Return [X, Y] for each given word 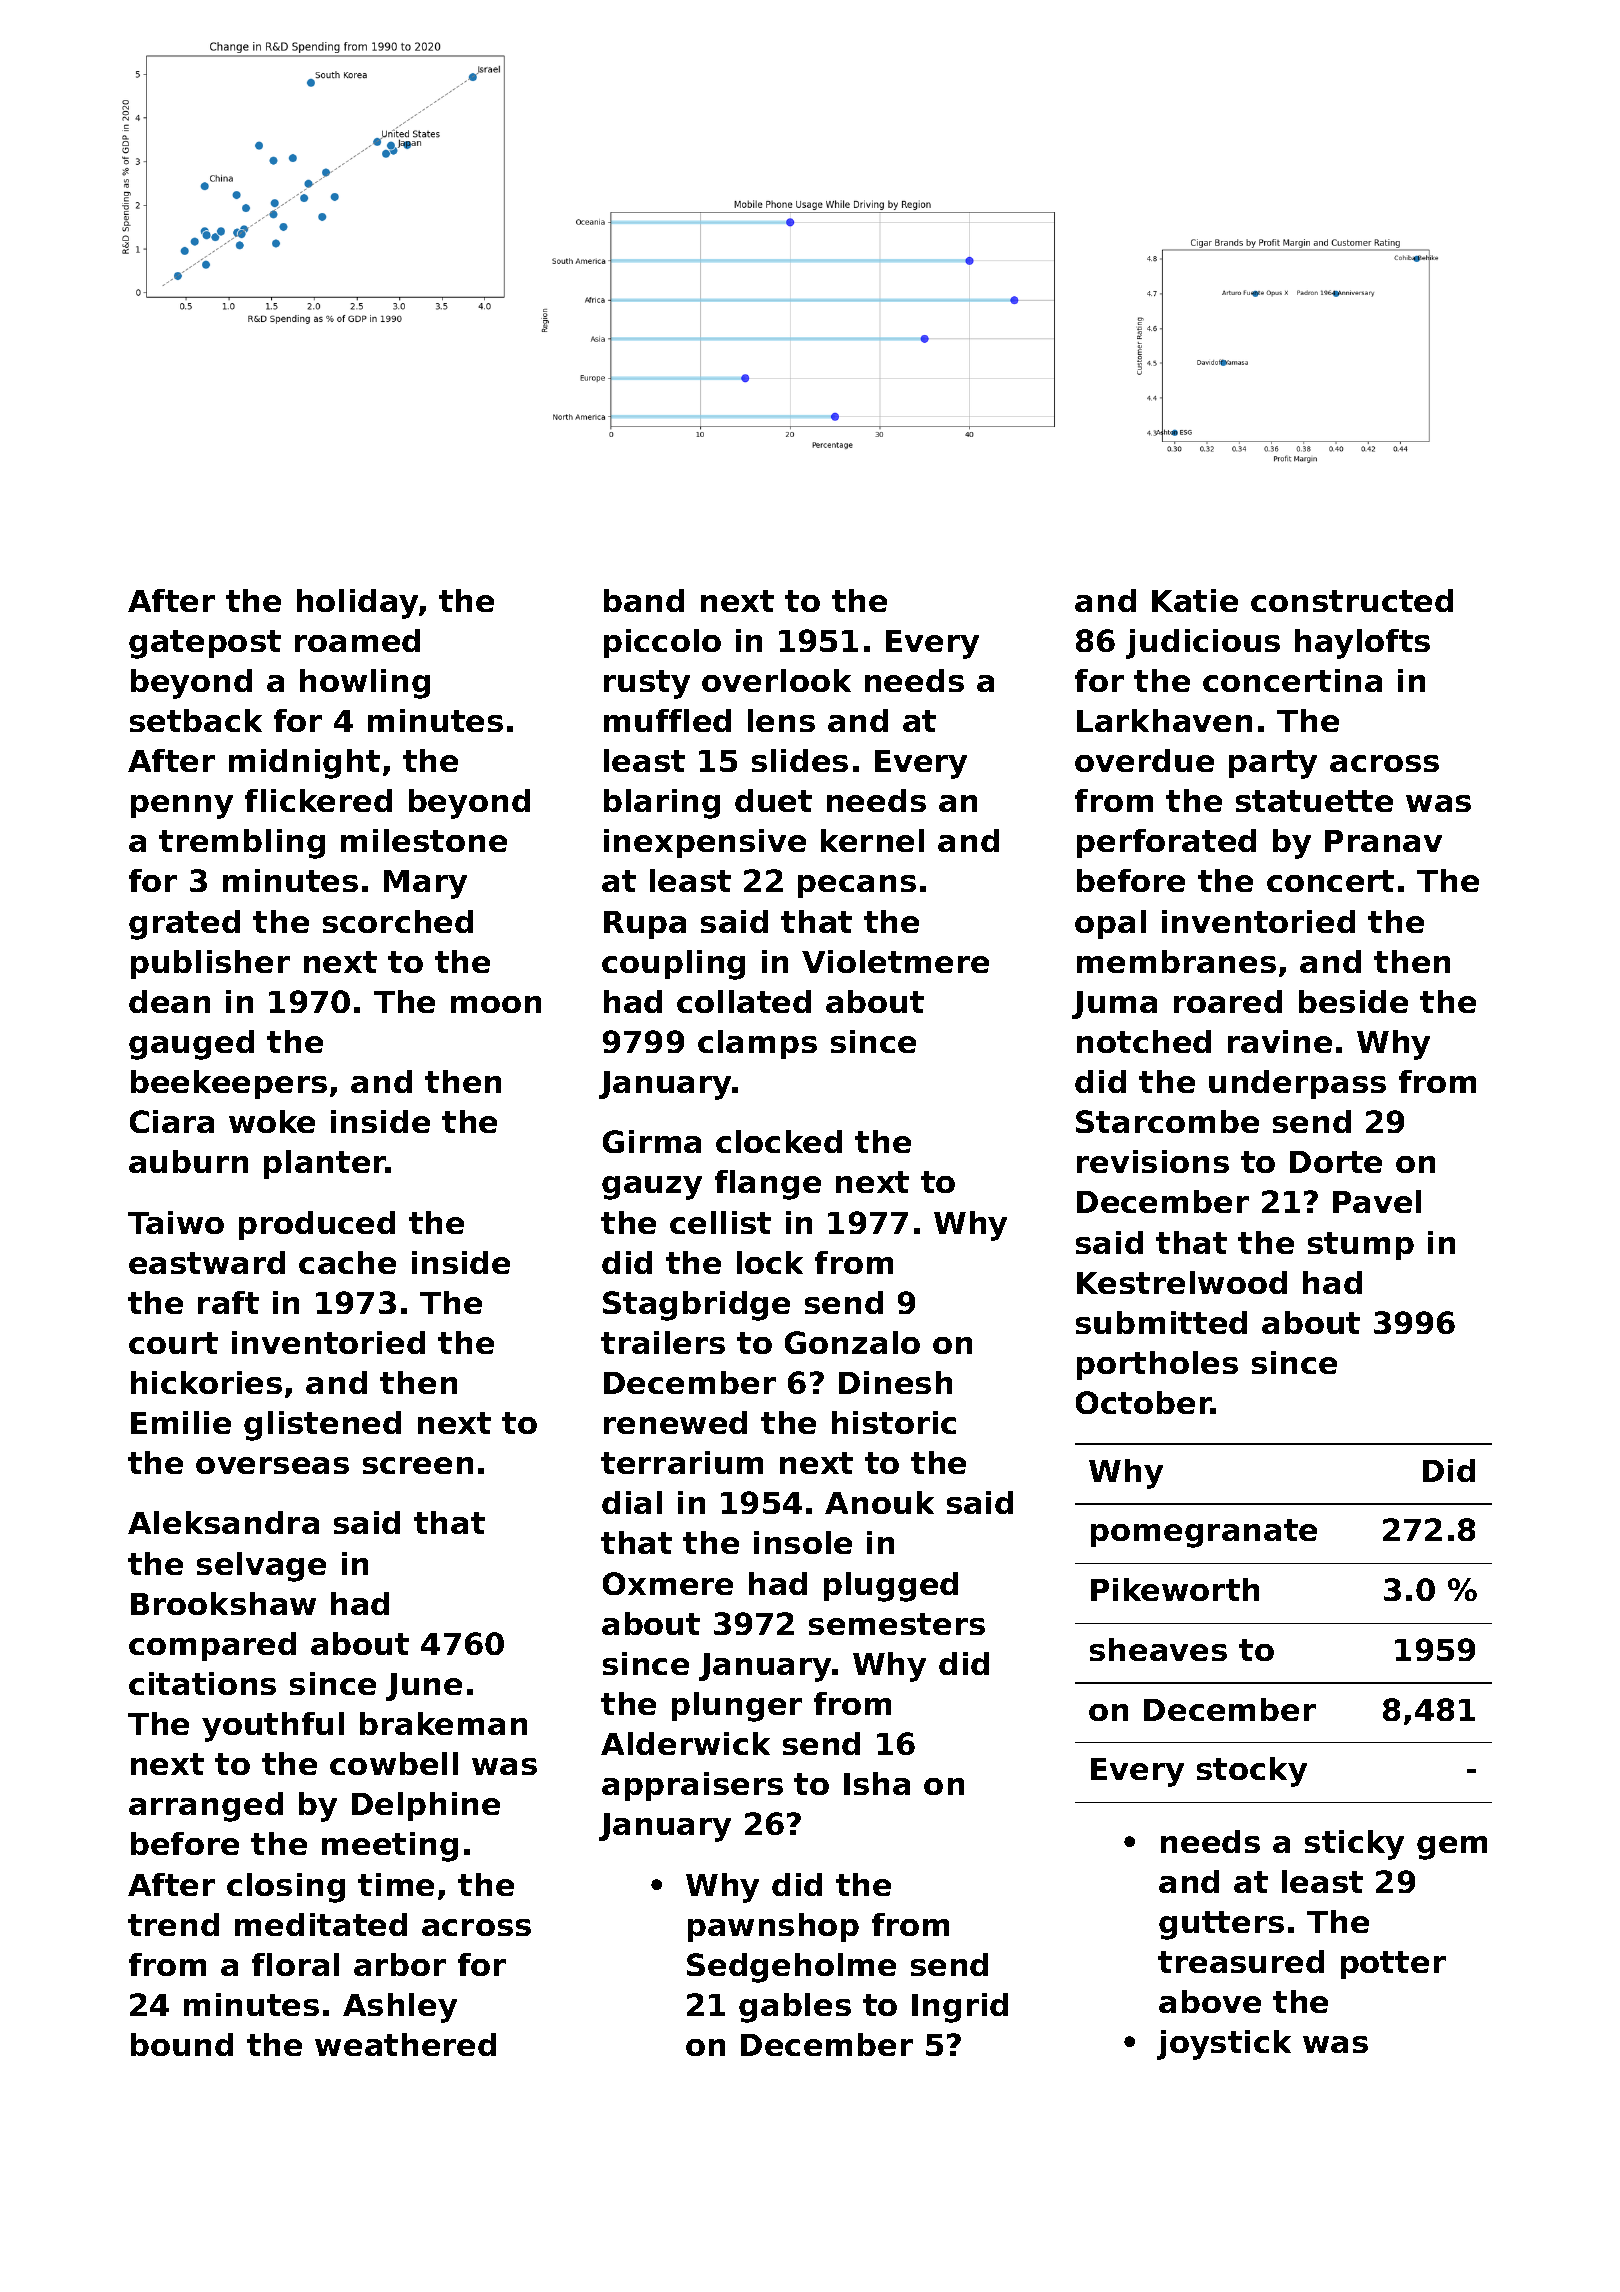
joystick [1224, 2045]
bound [182, 2044]
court [173, 1343]
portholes [1157, 1365]
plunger [737, 1707]
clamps [757, 1044]
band [644, 600]
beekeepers [229, 1084]
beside [1353, 1001]
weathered [405, 2044]
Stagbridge [696, 1306]
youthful [273, 1727]
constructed [1352, 600]
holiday [357, 604]
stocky [1252, 1772]
